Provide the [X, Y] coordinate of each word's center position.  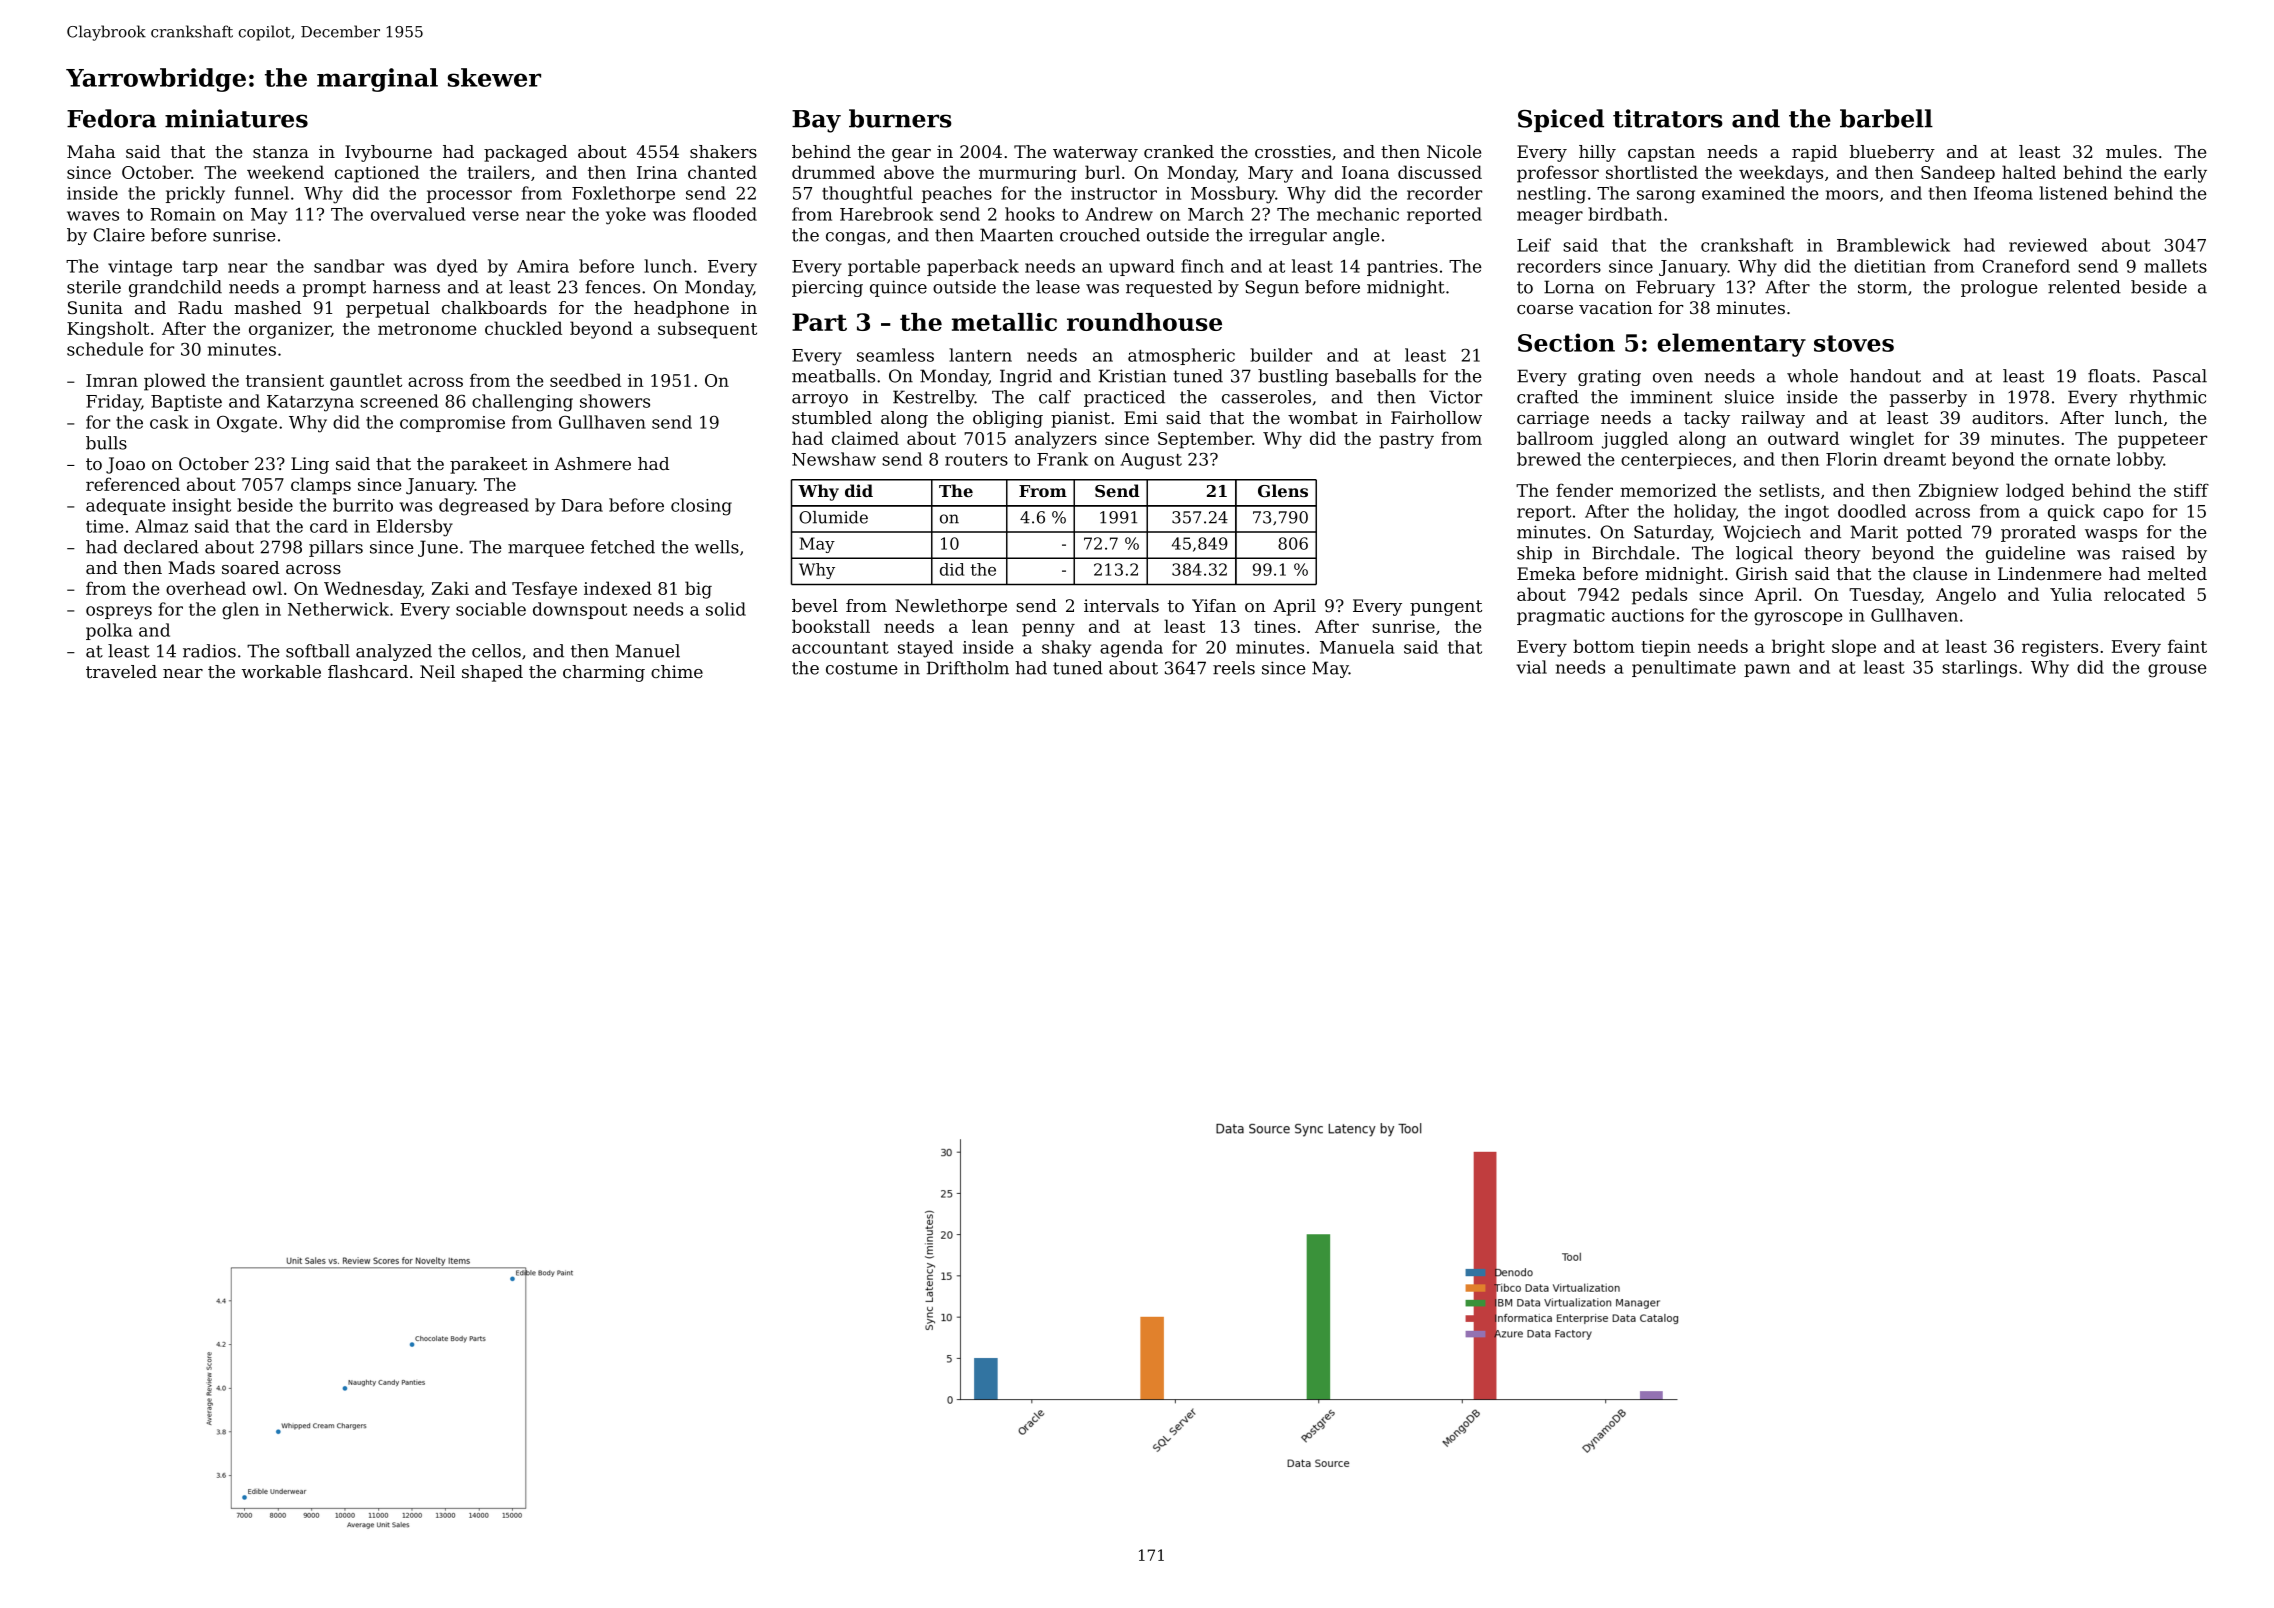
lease [1058, 287]
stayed [925, 649]
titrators [1668, 118]
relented [2084, 287]
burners [900, 118]
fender [1584, 490]
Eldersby [414, 528]
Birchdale [1633, 553]
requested [1169, 288]
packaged [525, 153]
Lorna [1569, 287]
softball [318, 651]
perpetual [388, 309]
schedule [105, 349]
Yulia [2071, 594]
